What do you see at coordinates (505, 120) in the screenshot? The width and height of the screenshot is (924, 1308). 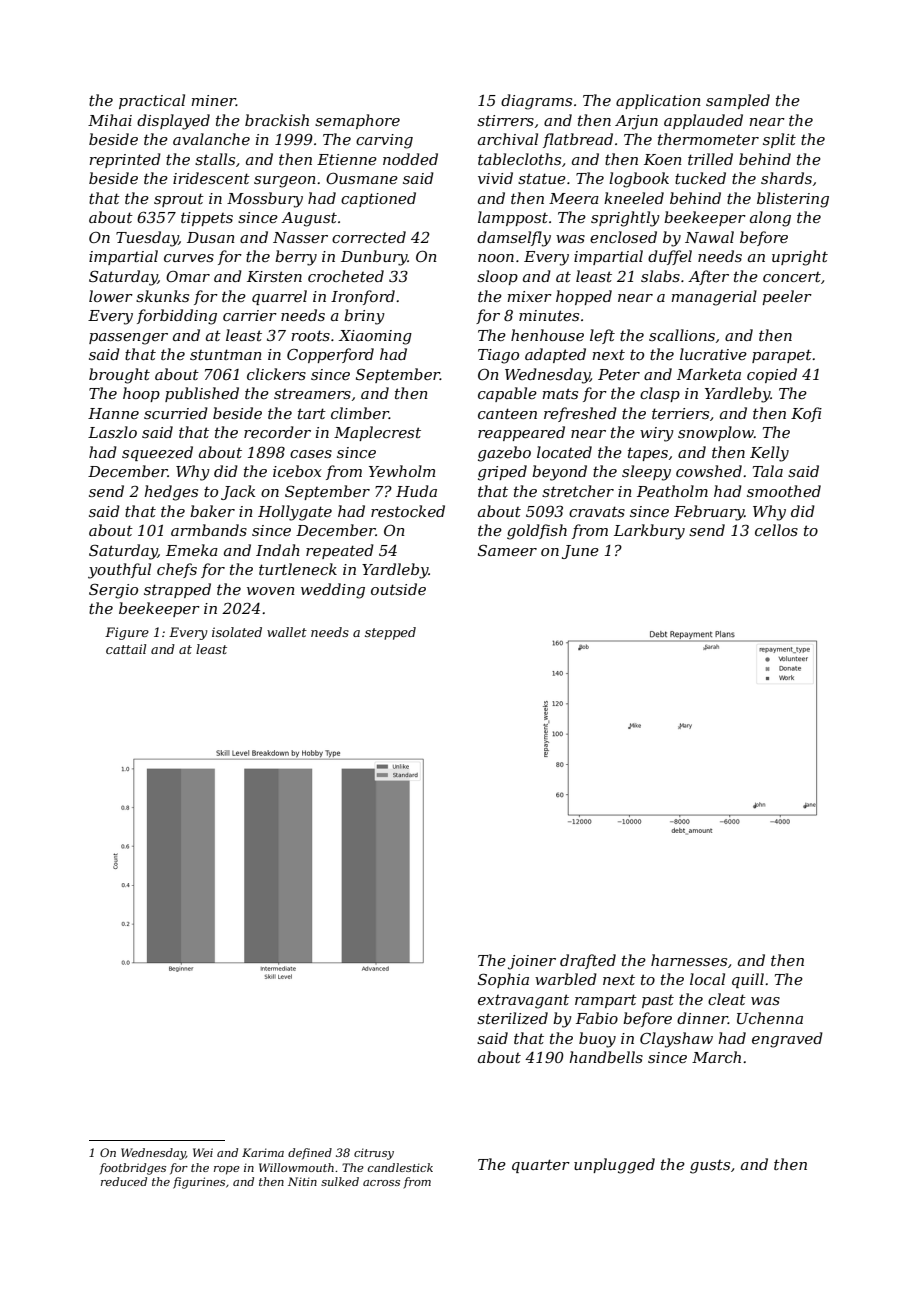 I see `stirrers` at bounding box center [505, 120].
